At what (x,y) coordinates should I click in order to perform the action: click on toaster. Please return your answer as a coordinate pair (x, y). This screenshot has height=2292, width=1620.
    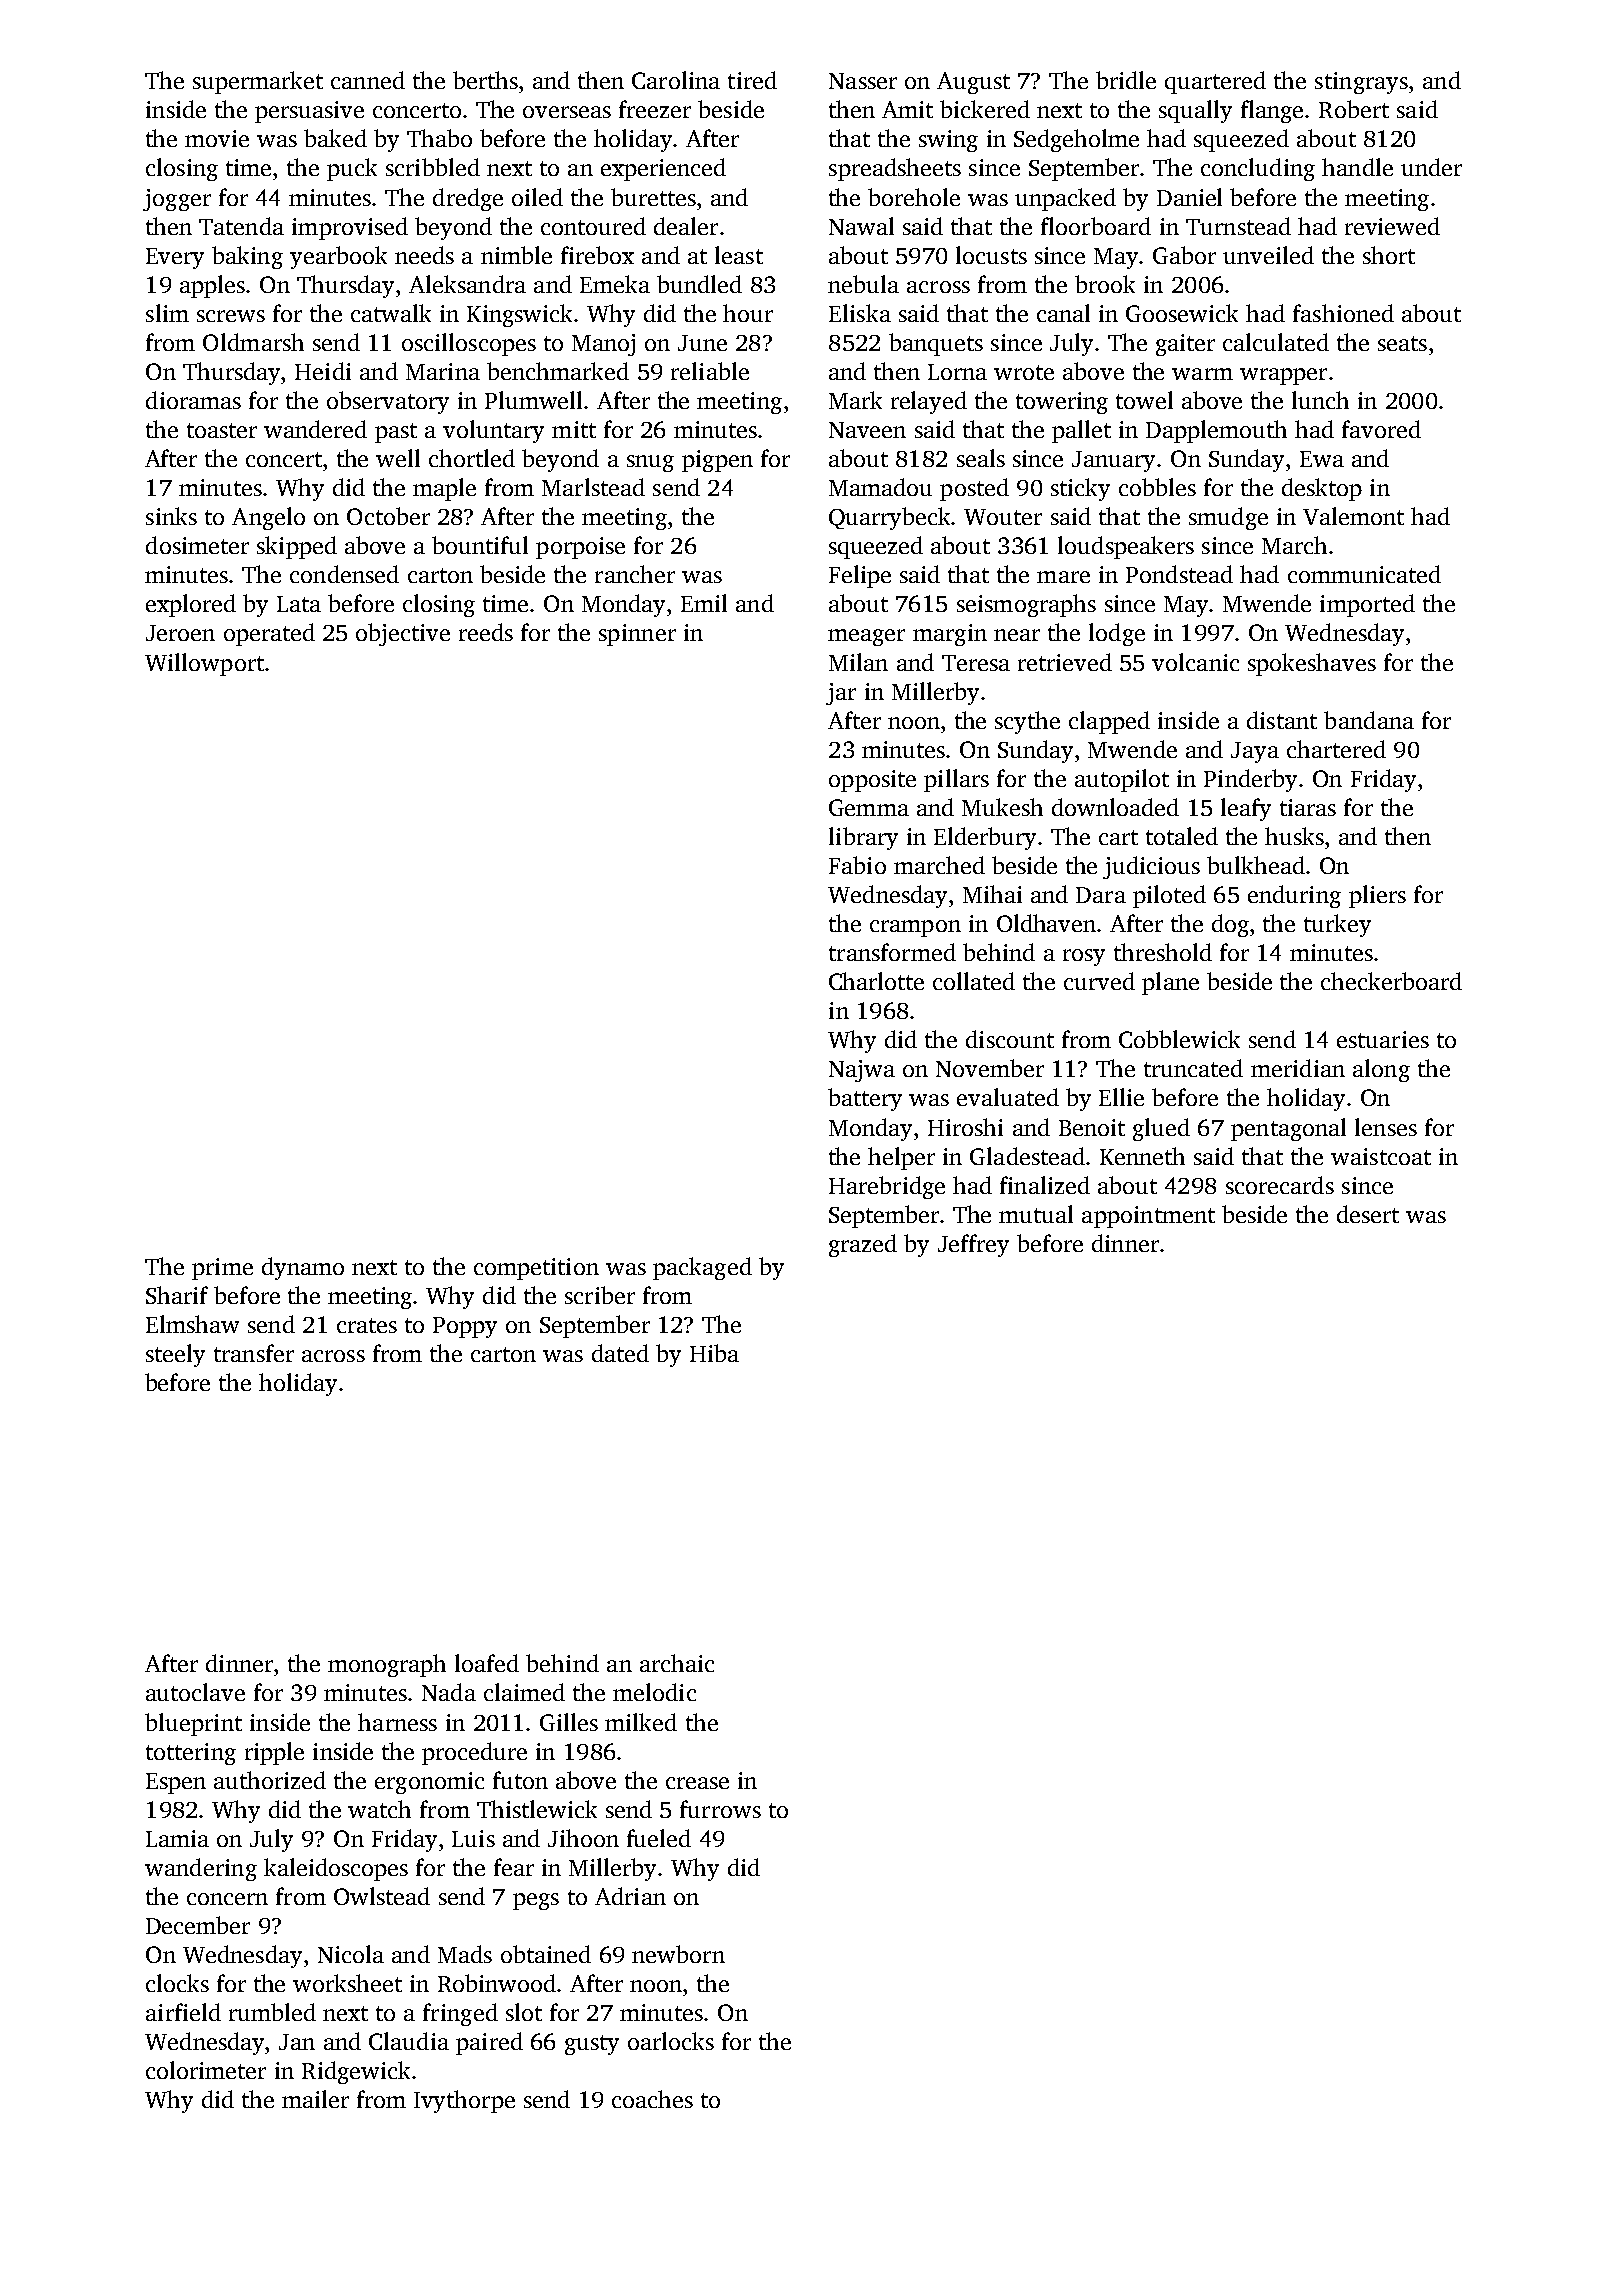
    Looking at the image, I should click on (222, 430).
